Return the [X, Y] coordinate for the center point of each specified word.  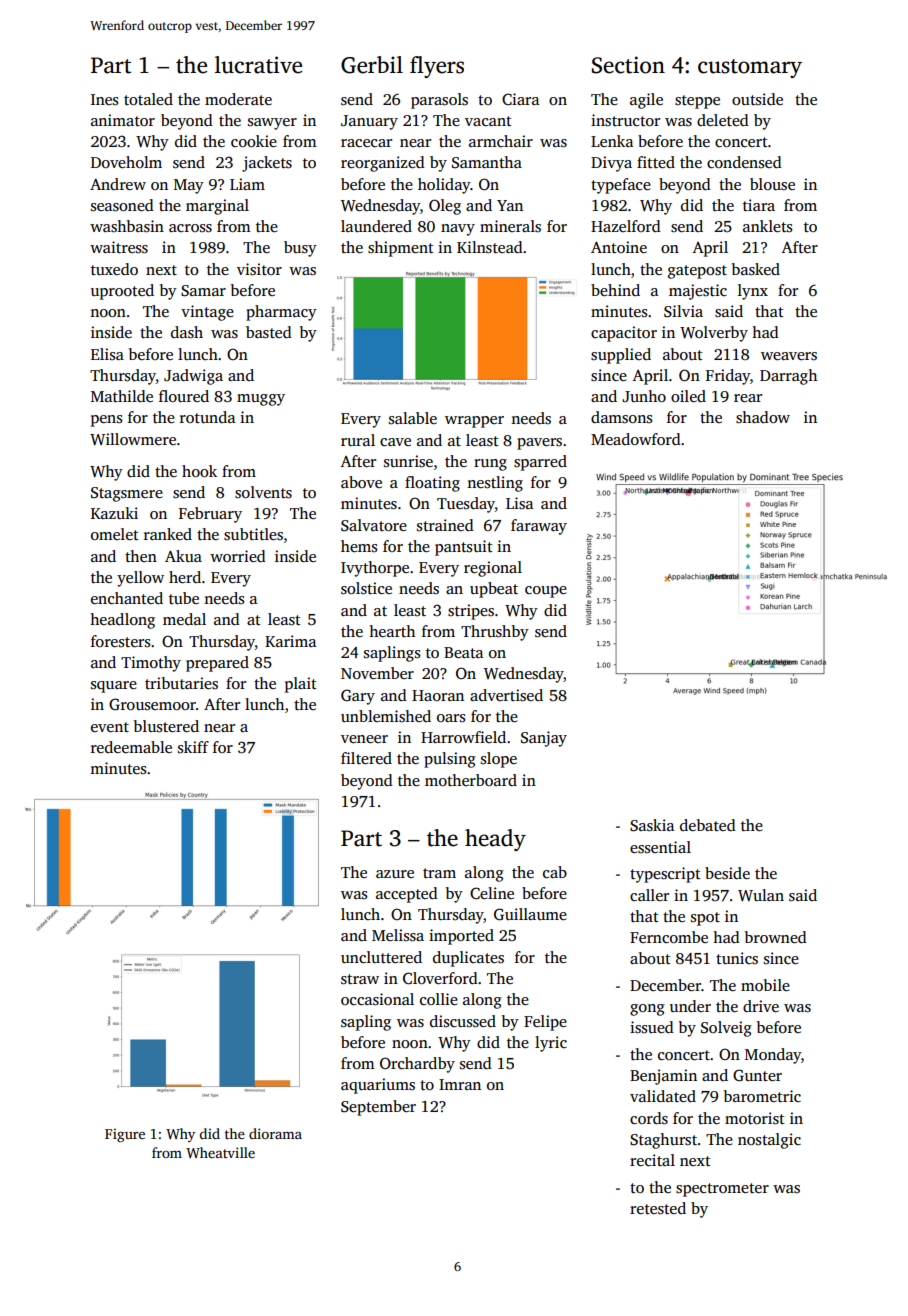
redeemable [131, 747]
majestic [698, 292]
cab [555, 872]
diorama [275, 1133]
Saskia [652, 825]
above [361, 482]
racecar [366, 143]
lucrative [258, 65]
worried [238, 556]
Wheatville [220, 1152]
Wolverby [714, 334]
